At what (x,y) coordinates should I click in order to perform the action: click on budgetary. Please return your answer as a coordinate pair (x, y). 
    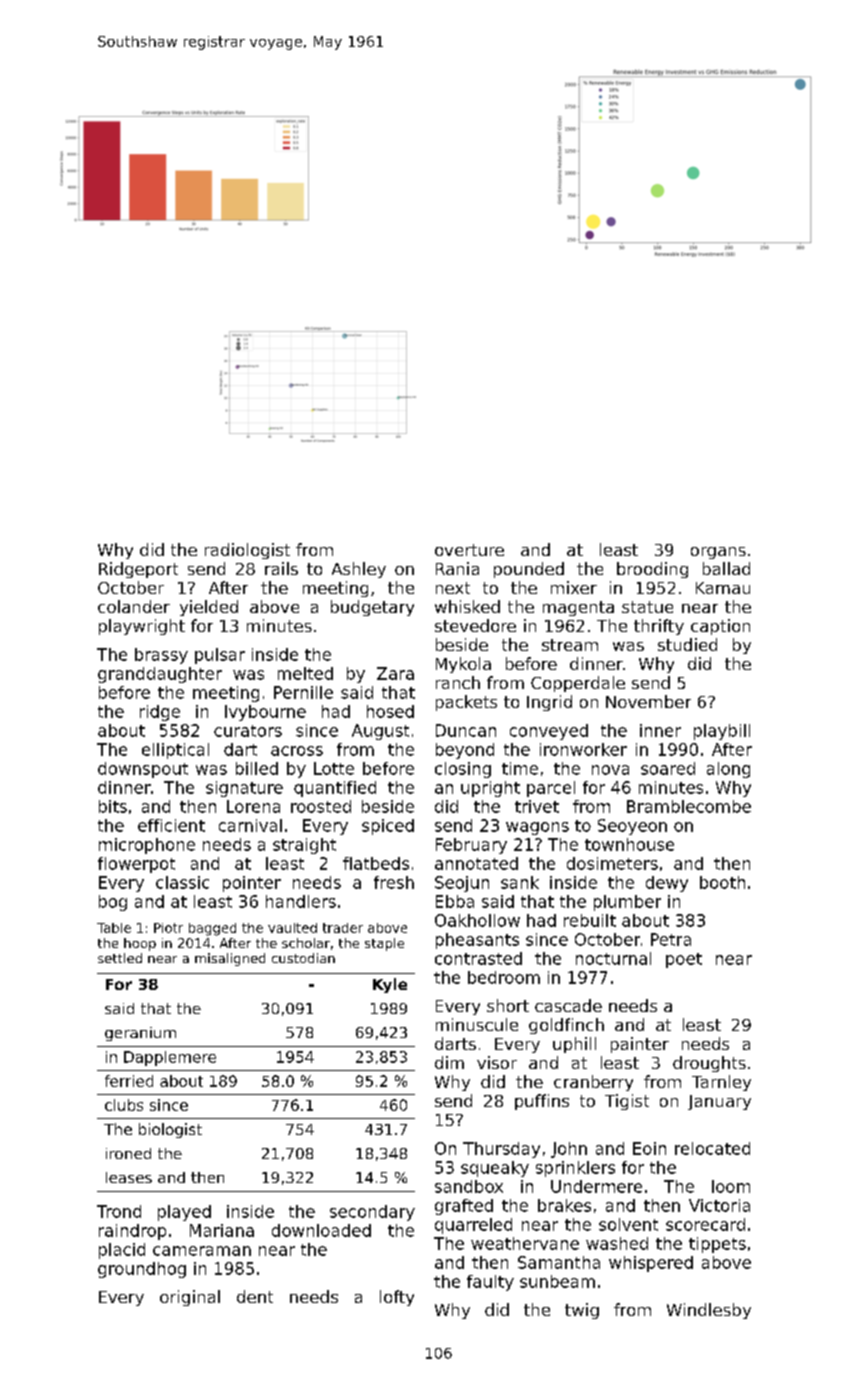
    Looking at the image, I should click on (372, 608).
